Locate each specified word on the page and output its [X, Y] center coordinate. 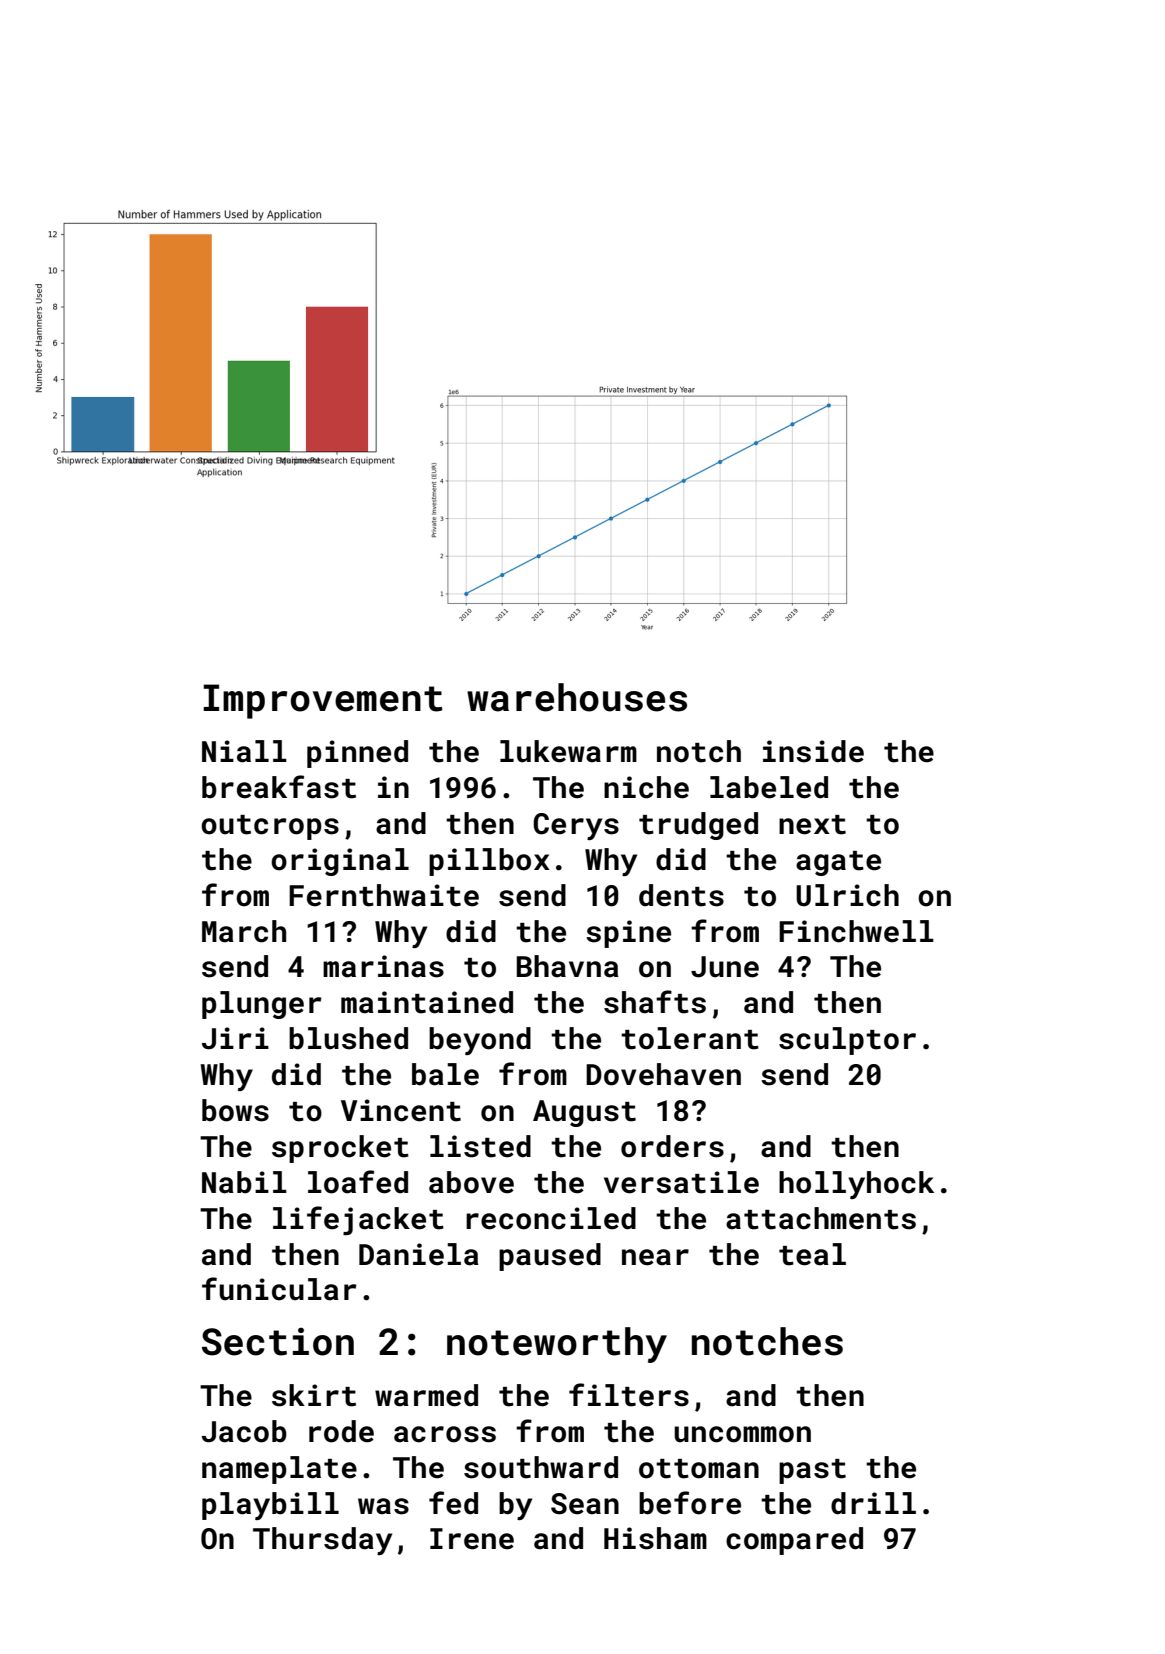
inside [813, 751]
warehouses [577, 697]
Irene [472, 1539]
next [812, 825]
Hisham [655, 1538]
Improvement [323, 701]
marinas [383, 966]
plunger [262, 1005]
